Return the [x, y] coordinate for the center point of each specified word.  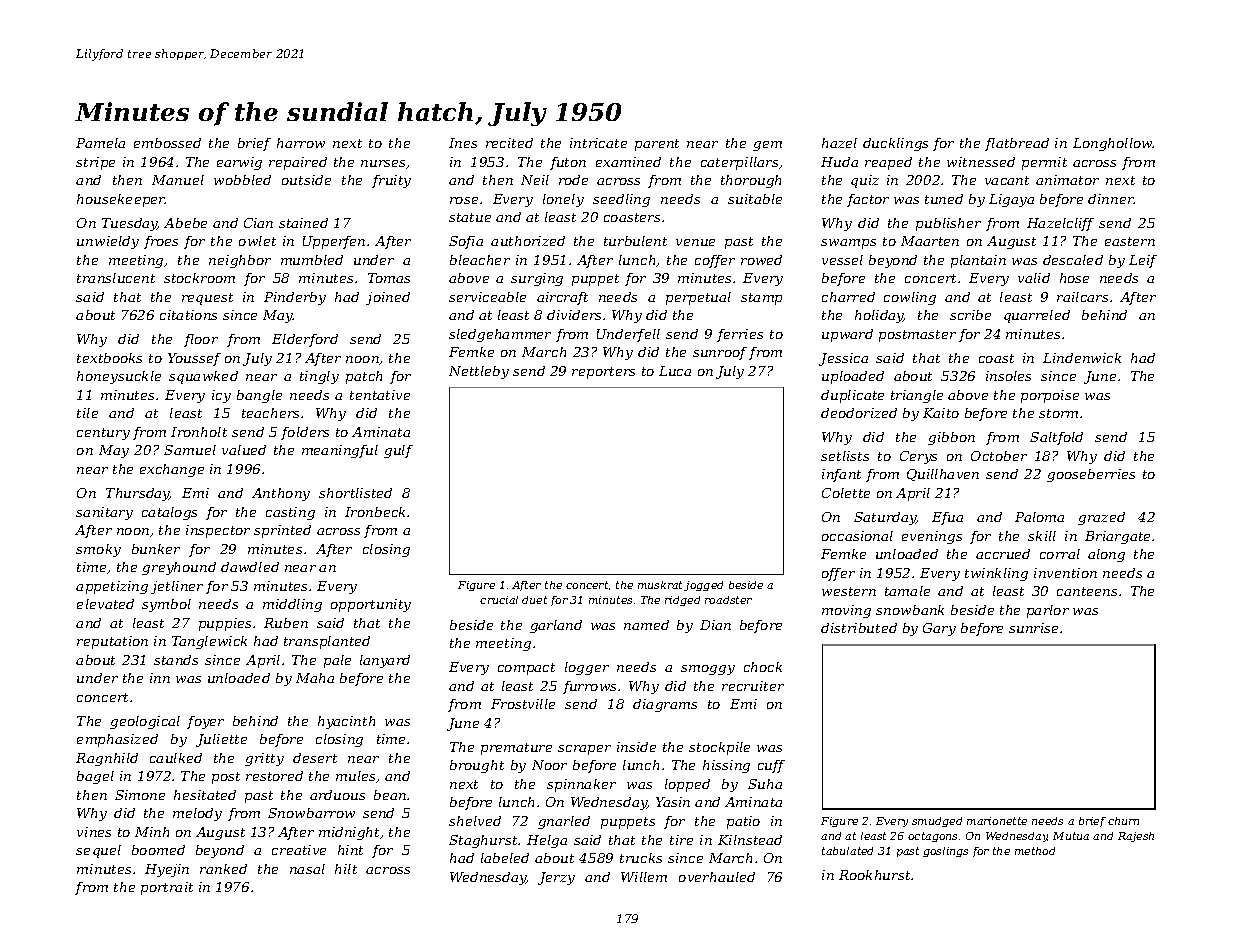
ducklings [895, 144]
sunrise [1033, 628]
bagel [95, 777]
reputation [112, 642]
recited [509, 143]
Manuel [178, 180]
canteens [1087, 591]
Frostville [523, 704]
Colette [846, 493]
